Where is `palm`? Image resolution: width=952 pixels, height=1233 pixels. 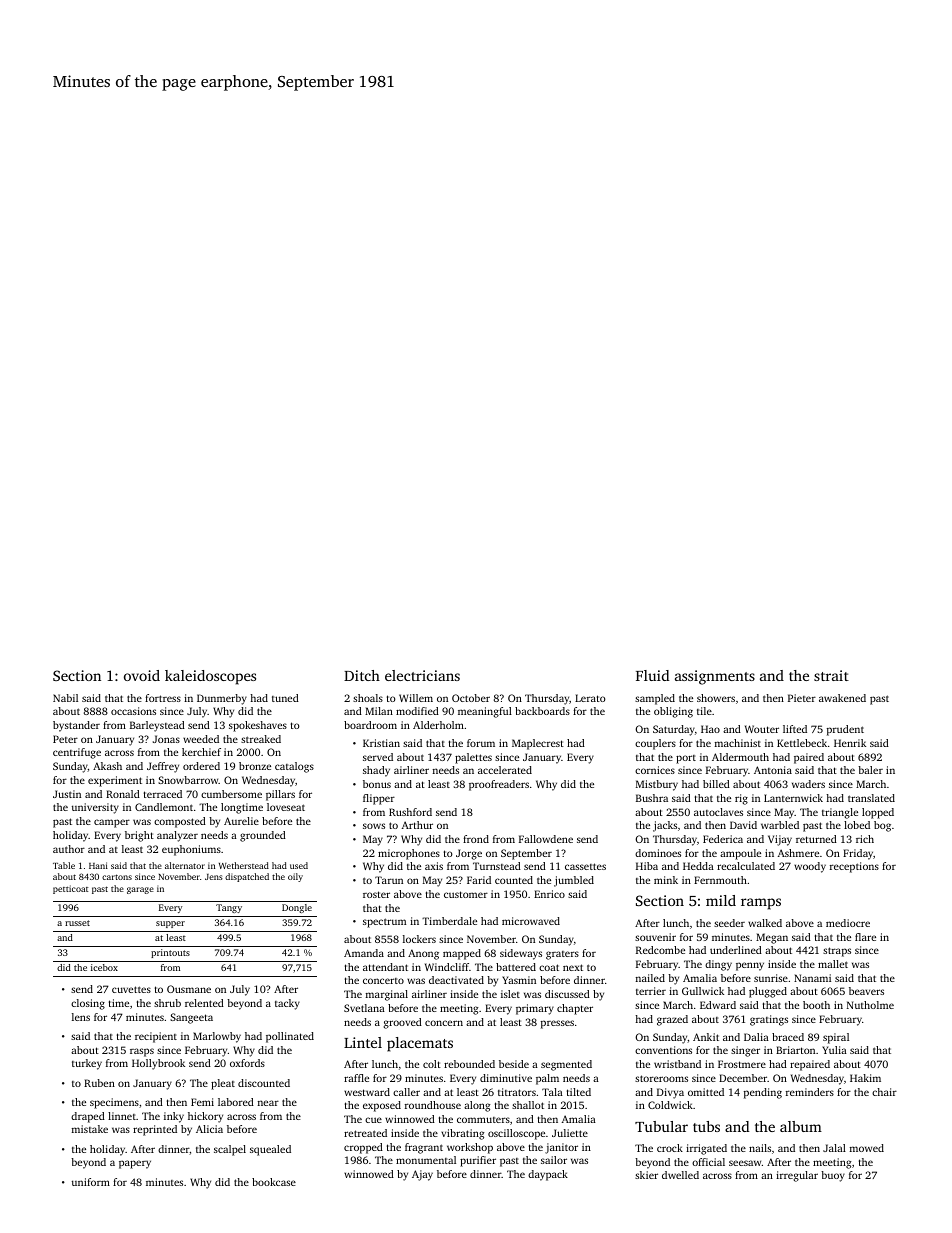
palm is located at coordinates (547, 1079).
